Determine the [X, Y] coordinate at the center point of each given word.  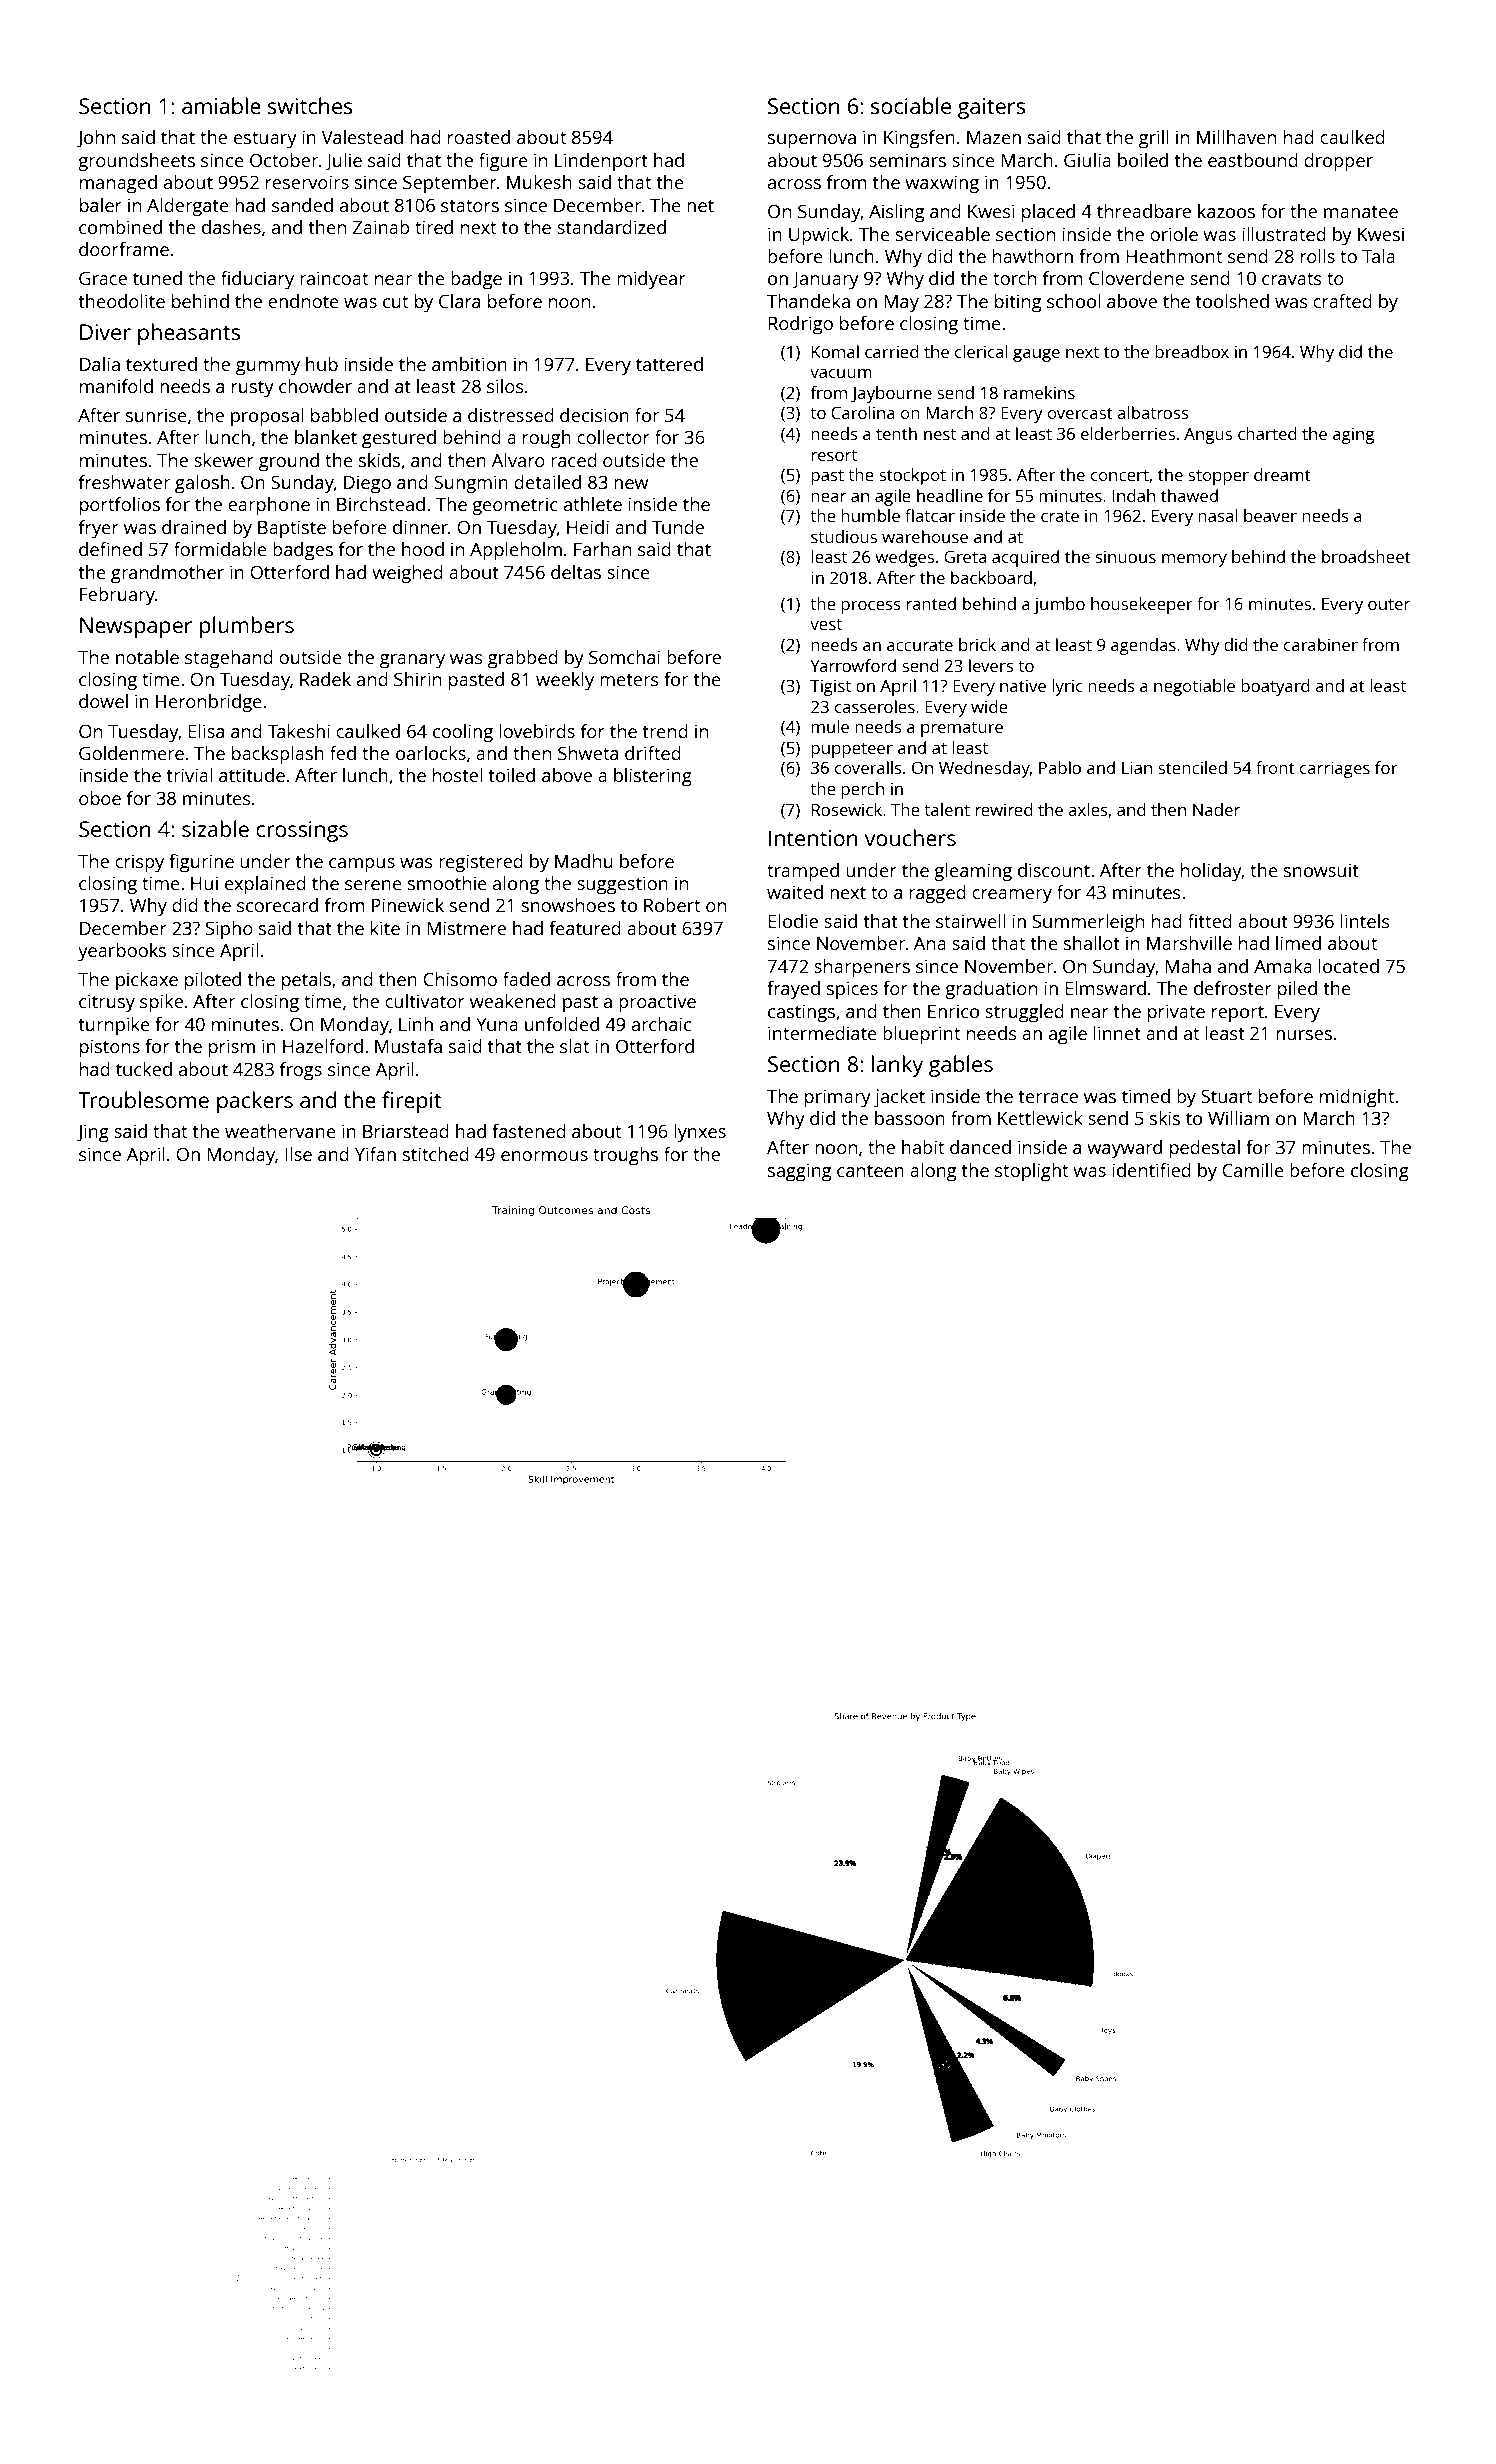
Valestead [362, 137]
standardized [611, 227]
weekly [565, 681]
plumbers [247, 627]
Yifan [375, 1154]
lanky [897, 1066]
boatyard [1275, 687]
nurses [1304, 1035]
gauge [1036, 355]
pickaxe [147, 981]
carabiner [1321, 644]
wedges [904, 558]
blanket [326, 437]
